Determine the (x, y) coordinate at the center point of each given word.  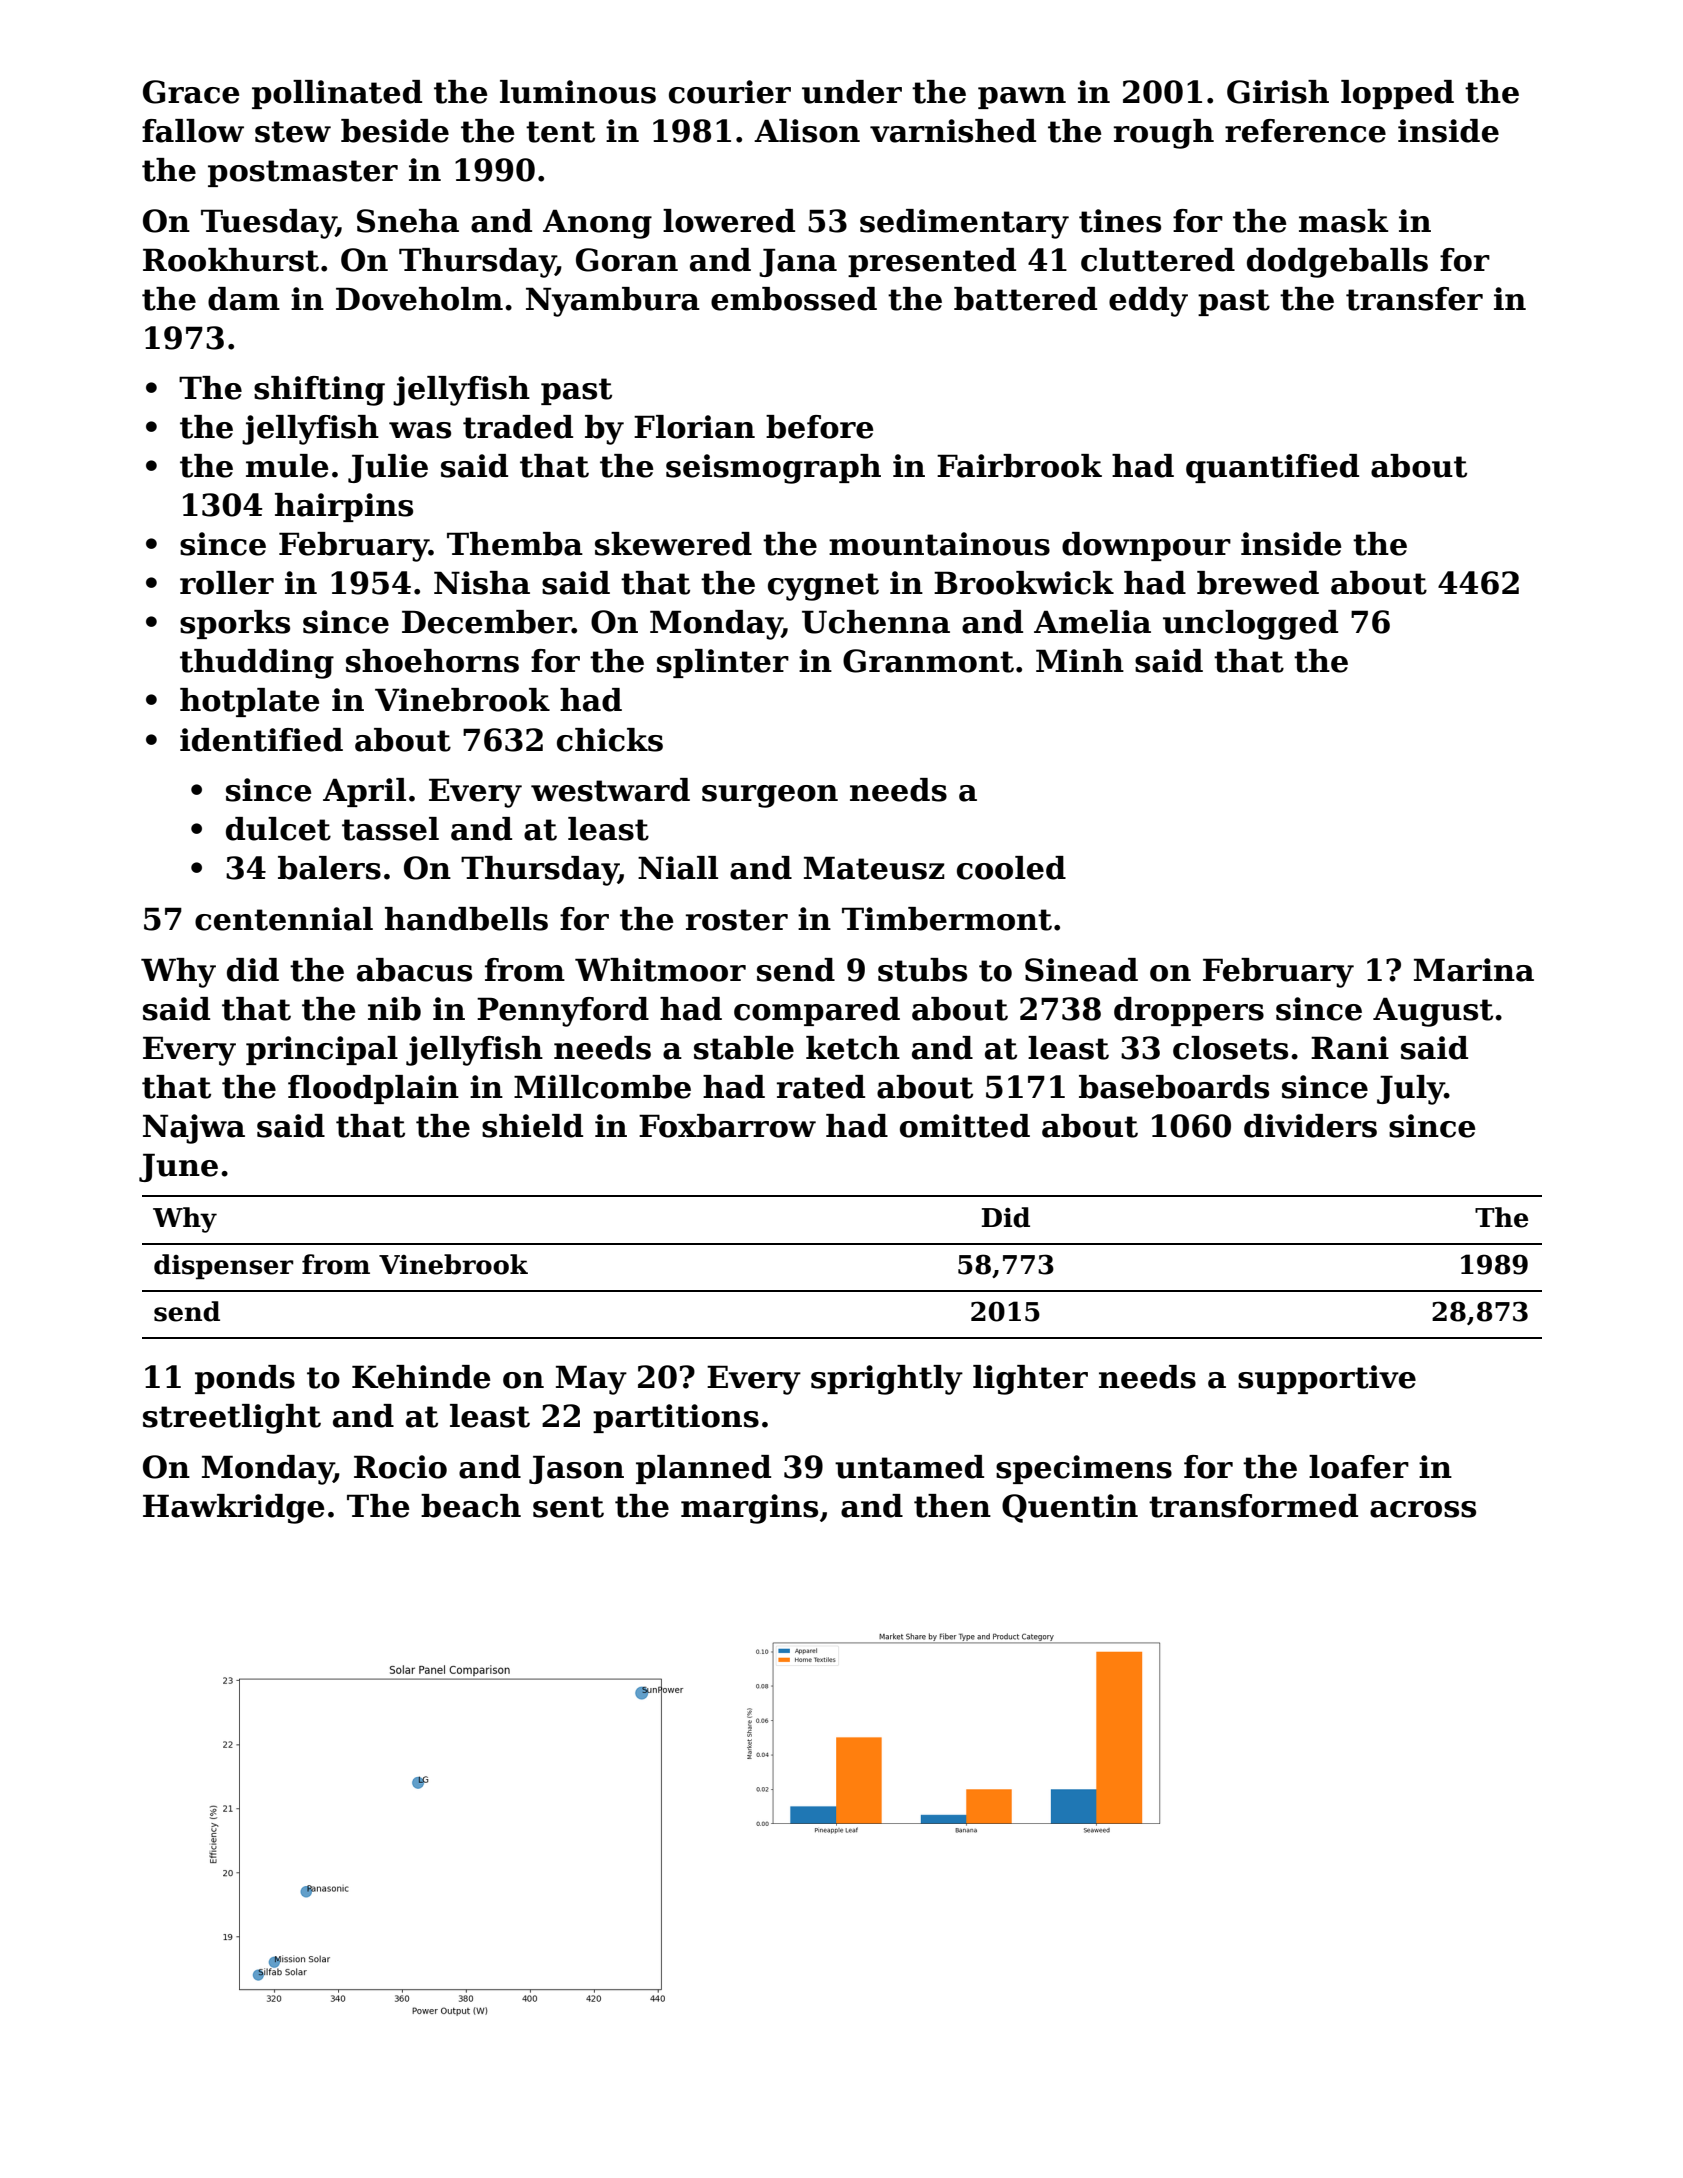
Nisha (482, 583)
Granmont (928, 661)
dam (244, 299)
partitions (676, 1418)
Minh (1080, 660)
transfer (1414, 299)
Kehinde (421, 1377)
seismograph (773, 469)
